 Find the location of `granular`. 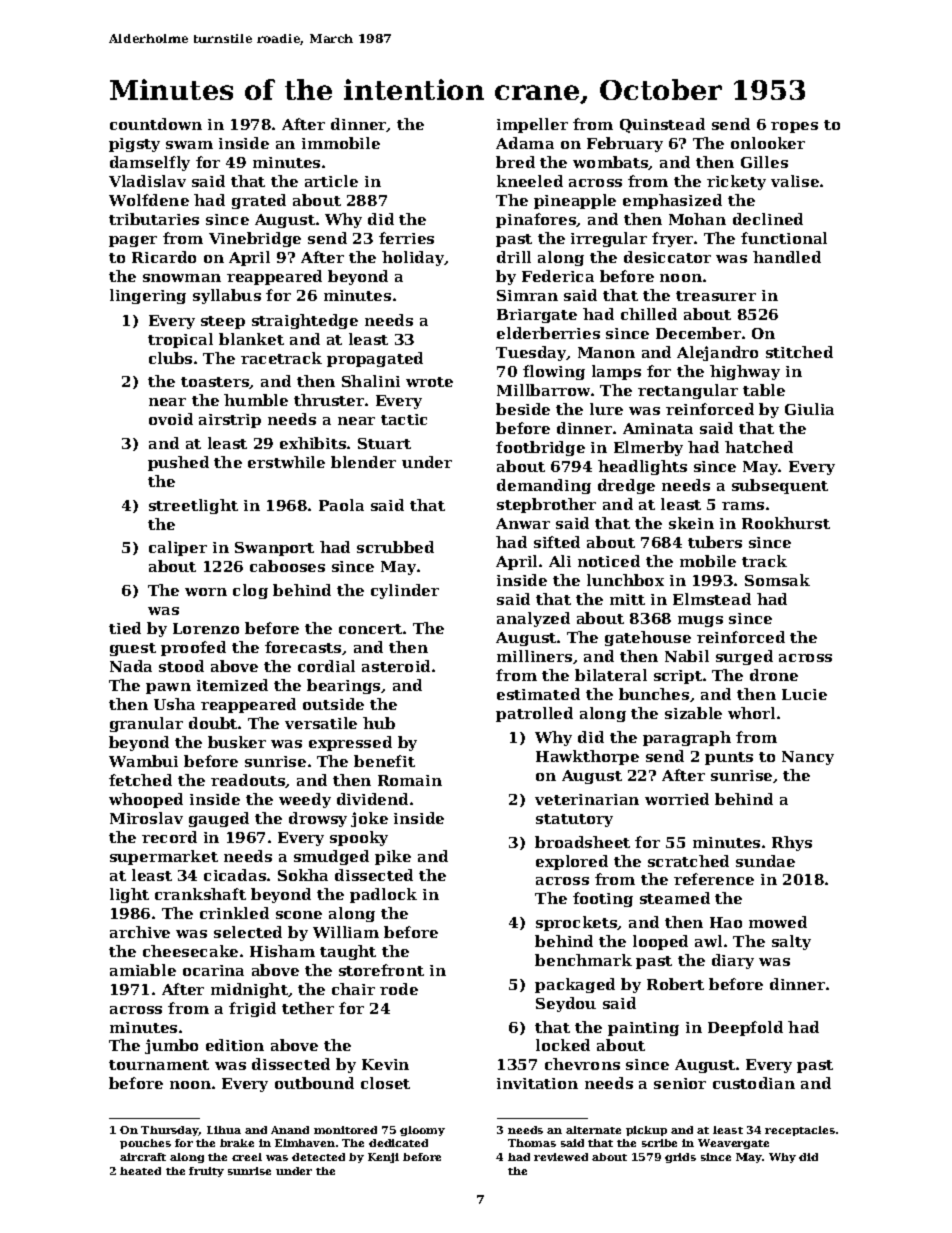

granular is located at coordinates (146, 724).
